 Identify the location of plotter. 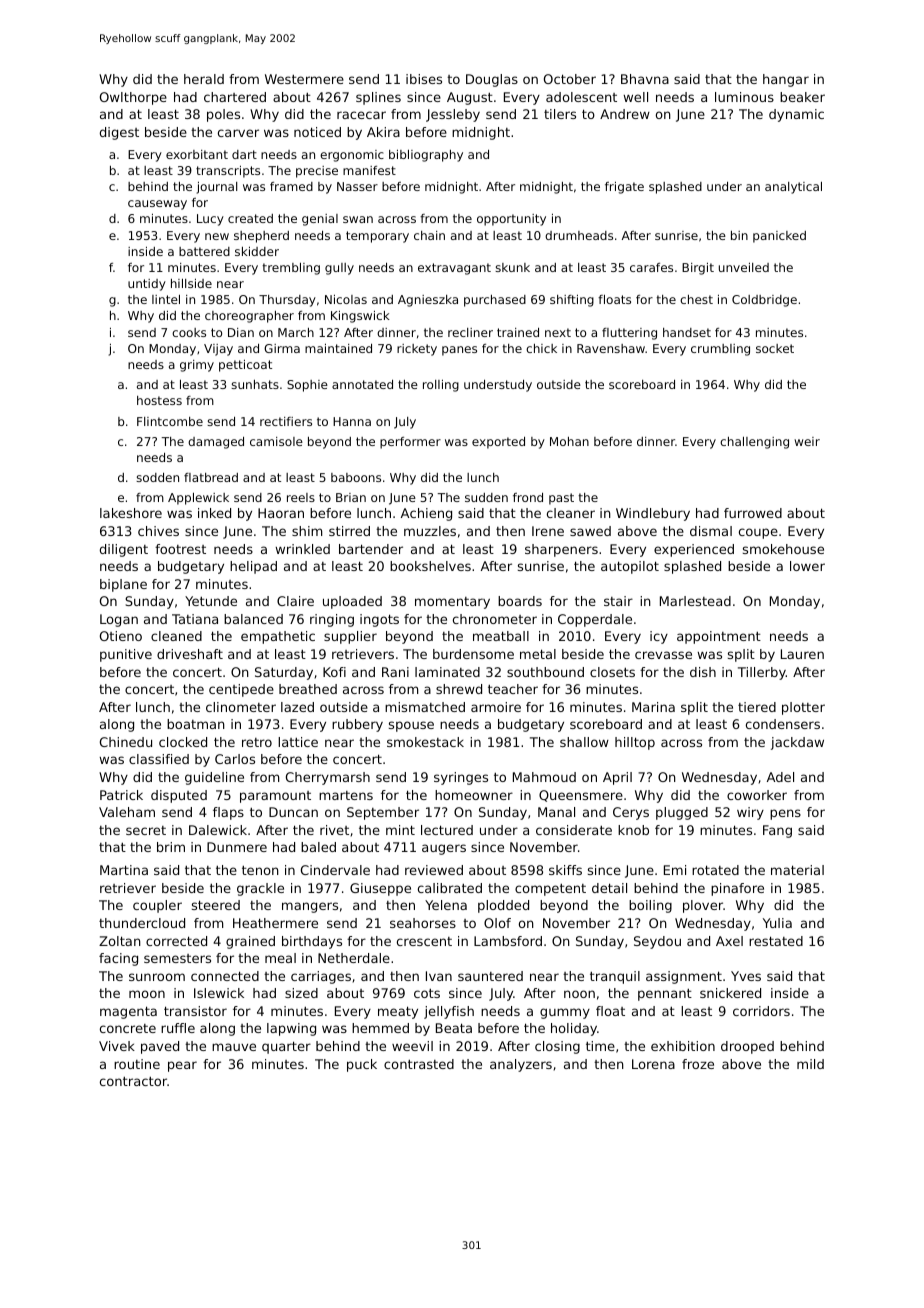
(803, 708).
